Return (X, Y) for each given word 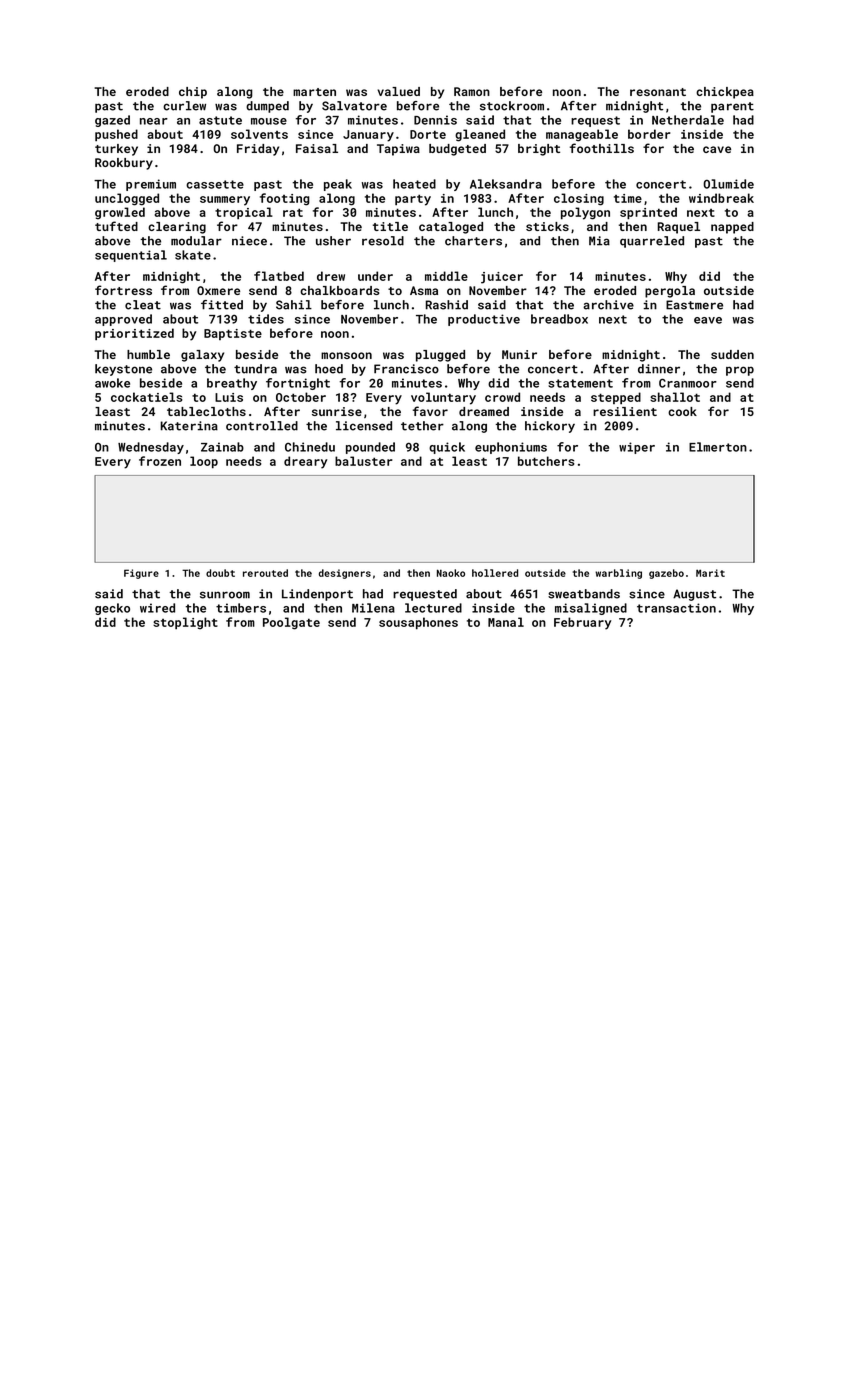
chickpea (725, 93)
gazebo (666, 574)
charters (473, 241)
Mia (599, 241)
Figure (141, 574)
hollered (495, 573)
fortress (123, 290)
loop (204, 462)
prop (740, 371)
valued (398, 91)
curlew (184, 106)
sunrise (337, 411)
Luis (229, 397)
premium (151, 185)
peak (338, 185)
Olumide (728, 184)
